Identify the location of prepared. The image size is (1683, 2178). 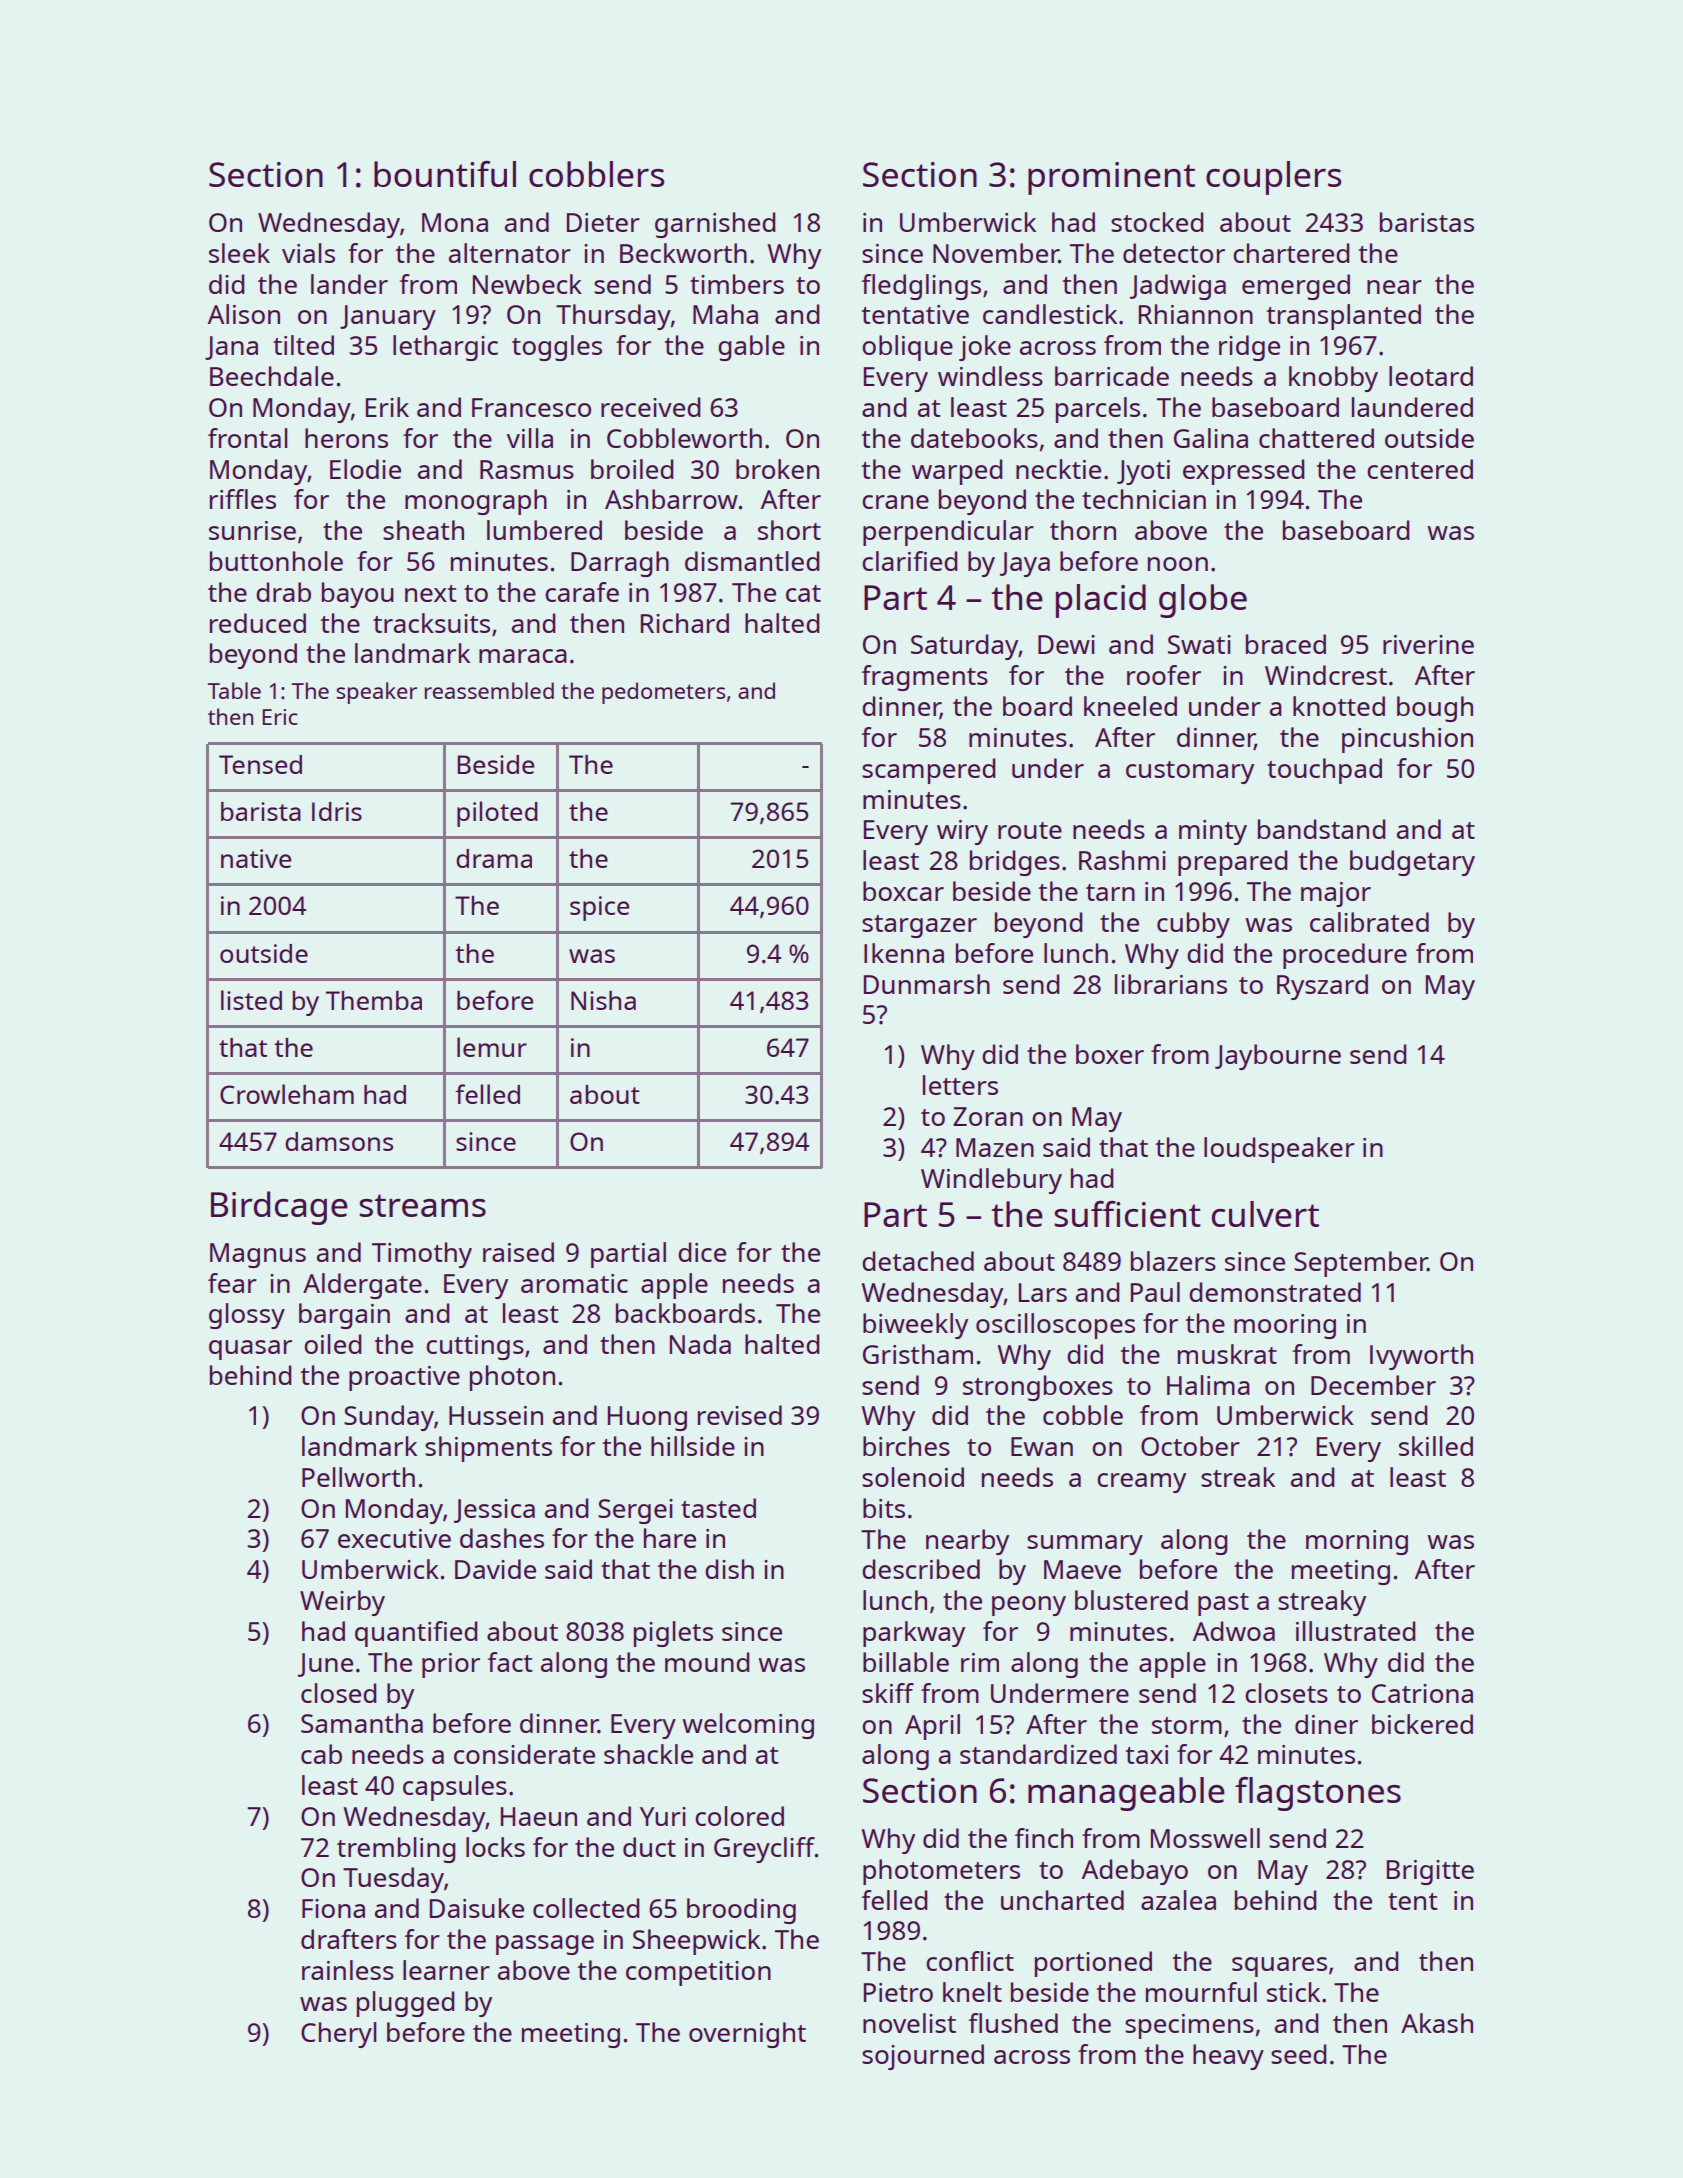
(1232, 863).
